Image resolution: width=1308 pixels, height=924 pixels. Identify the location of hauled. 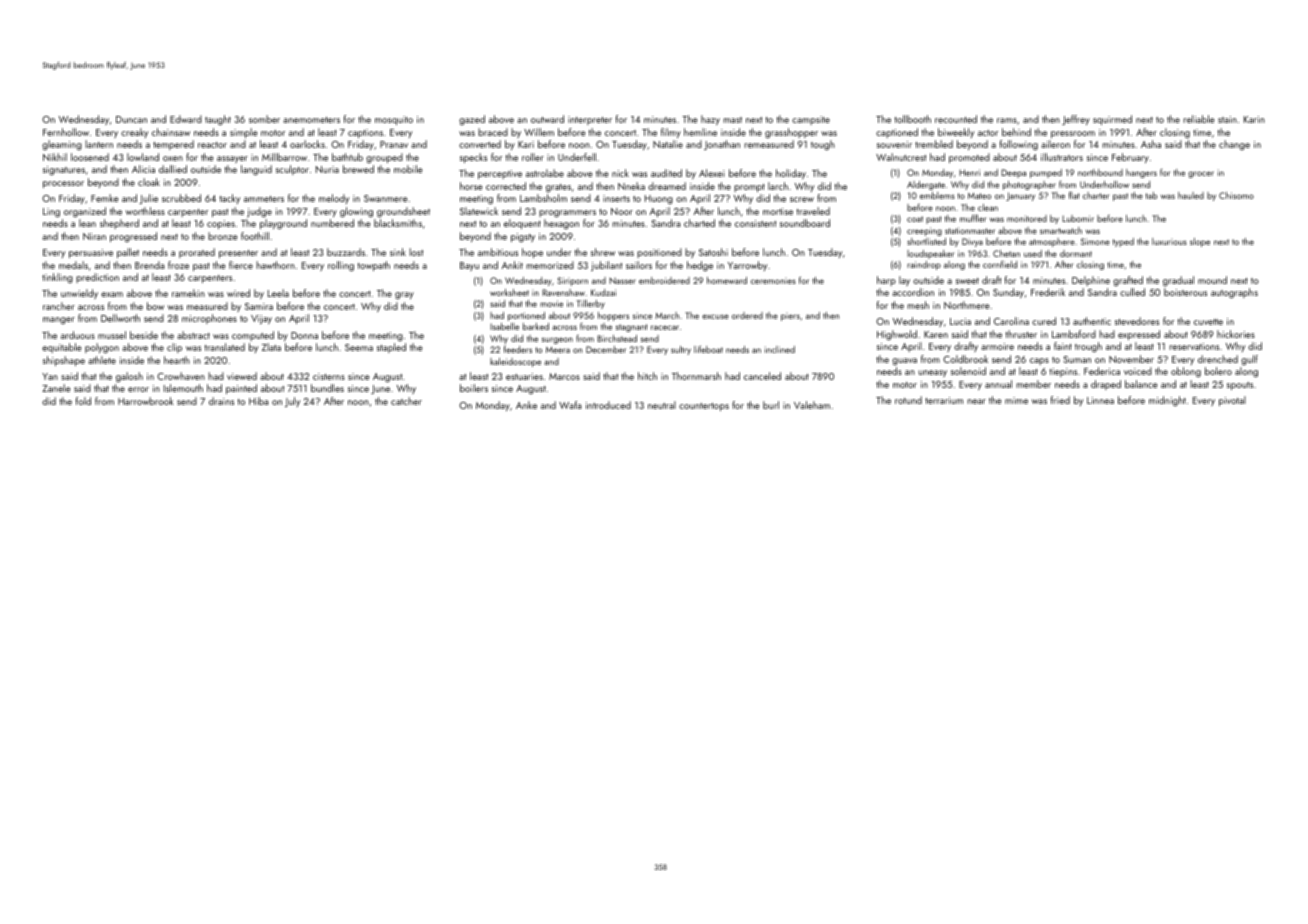
(1191, 195).
